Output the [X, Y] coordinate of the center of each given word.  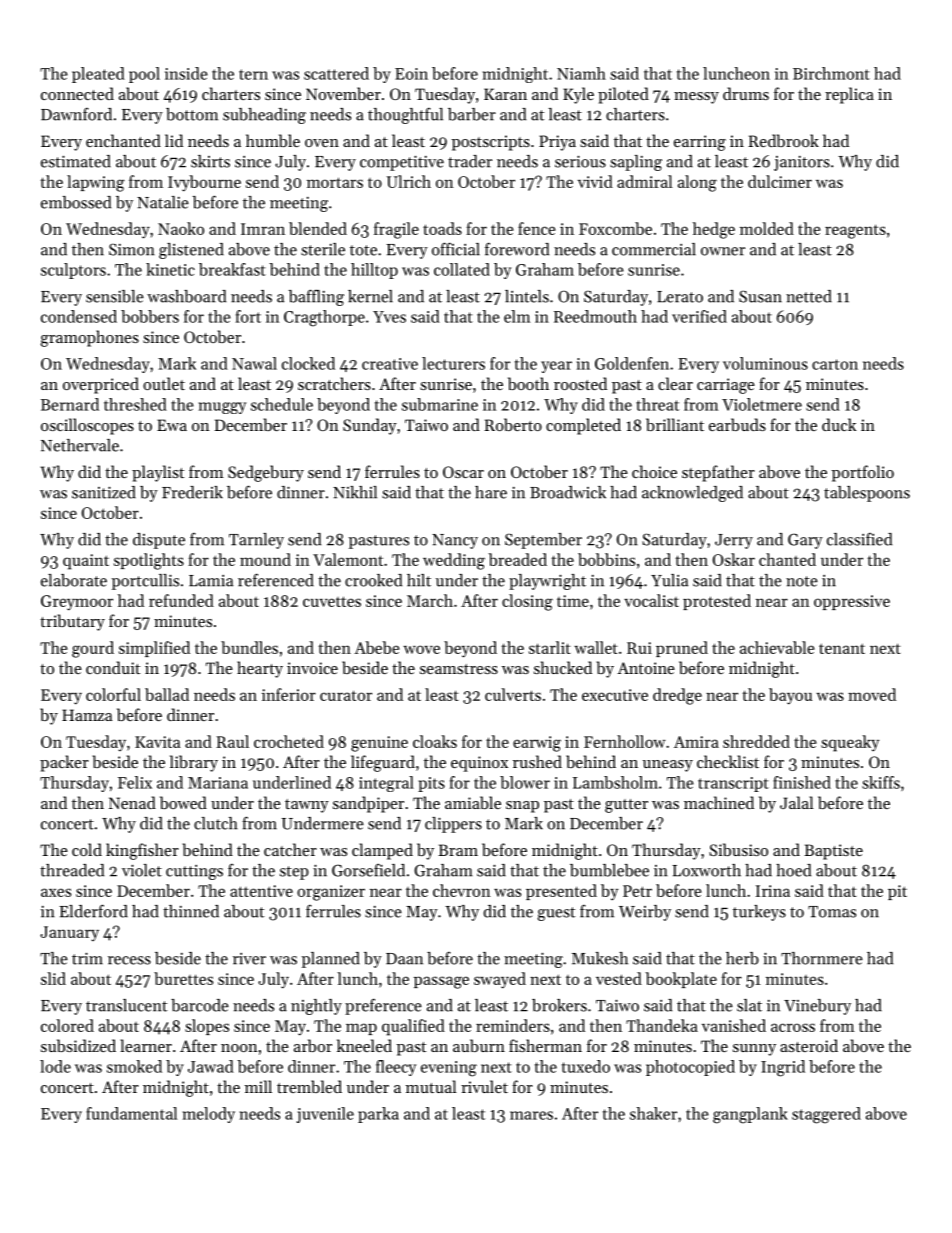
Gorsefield [368, 870]
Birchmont [831, 73]
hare [491, 492]
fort [248, 316]
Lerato [680, 297]
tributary [72, 622]
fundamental [131, 1113]
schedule [282, 404]
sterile [323, 249]
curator [346, 695]
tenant [842, 648]
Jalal [796, 802]
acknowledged [692, 494]
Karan [505, 94]
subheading [264, 116]
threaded [72, 870]
